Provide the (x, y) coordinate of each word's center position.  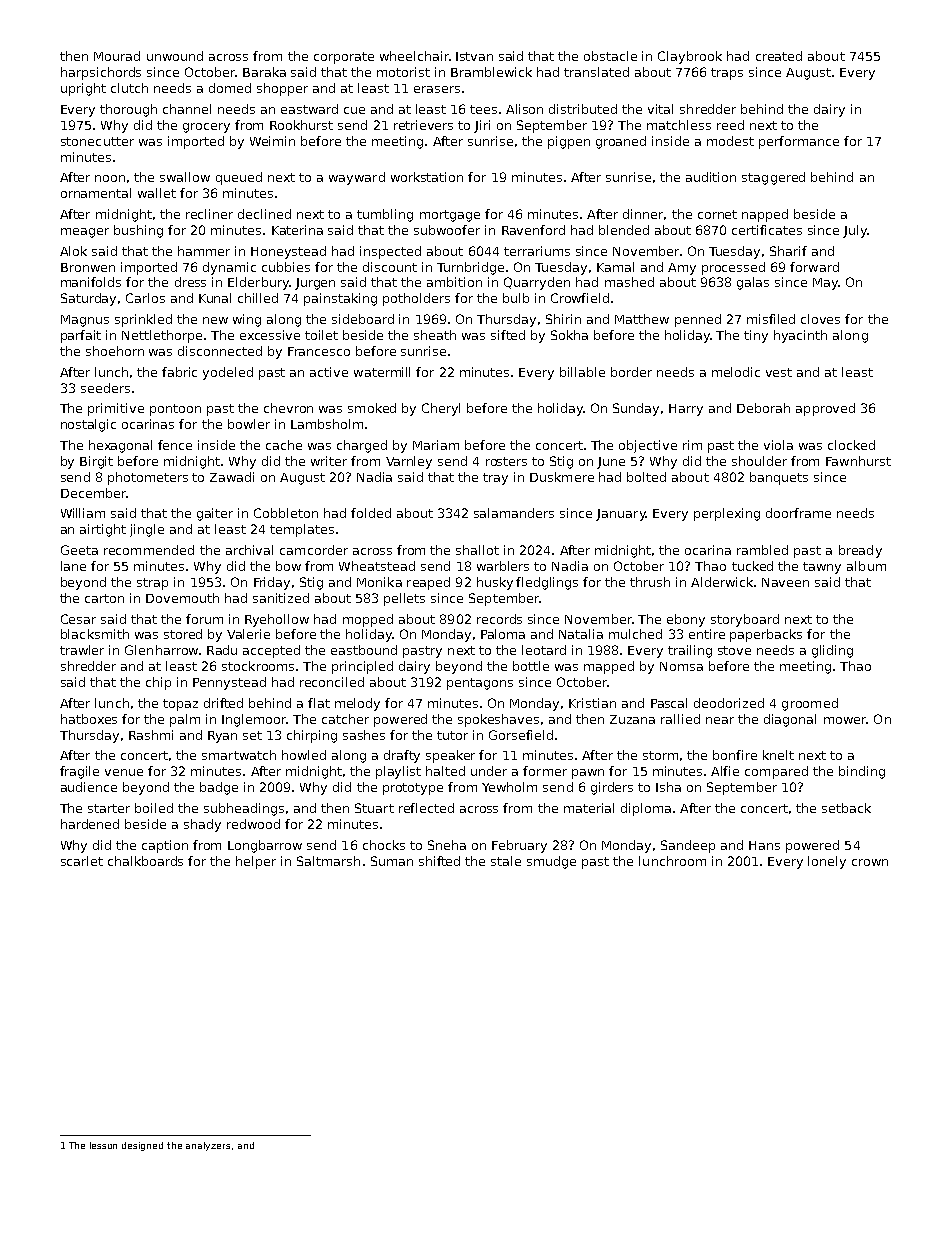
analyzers (208, 1146)
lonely (827, 862)
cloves (820, 319)
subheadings (244, 809)
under (489, 771)
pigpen (569, 142)
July (855, 231)
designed (142, 1146)
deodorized (729, 703)
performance (799, 142)
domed (230, 88)
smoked (372, 408)
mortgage (450, 216)
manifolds (91, 282)
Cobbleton (286, 513)
